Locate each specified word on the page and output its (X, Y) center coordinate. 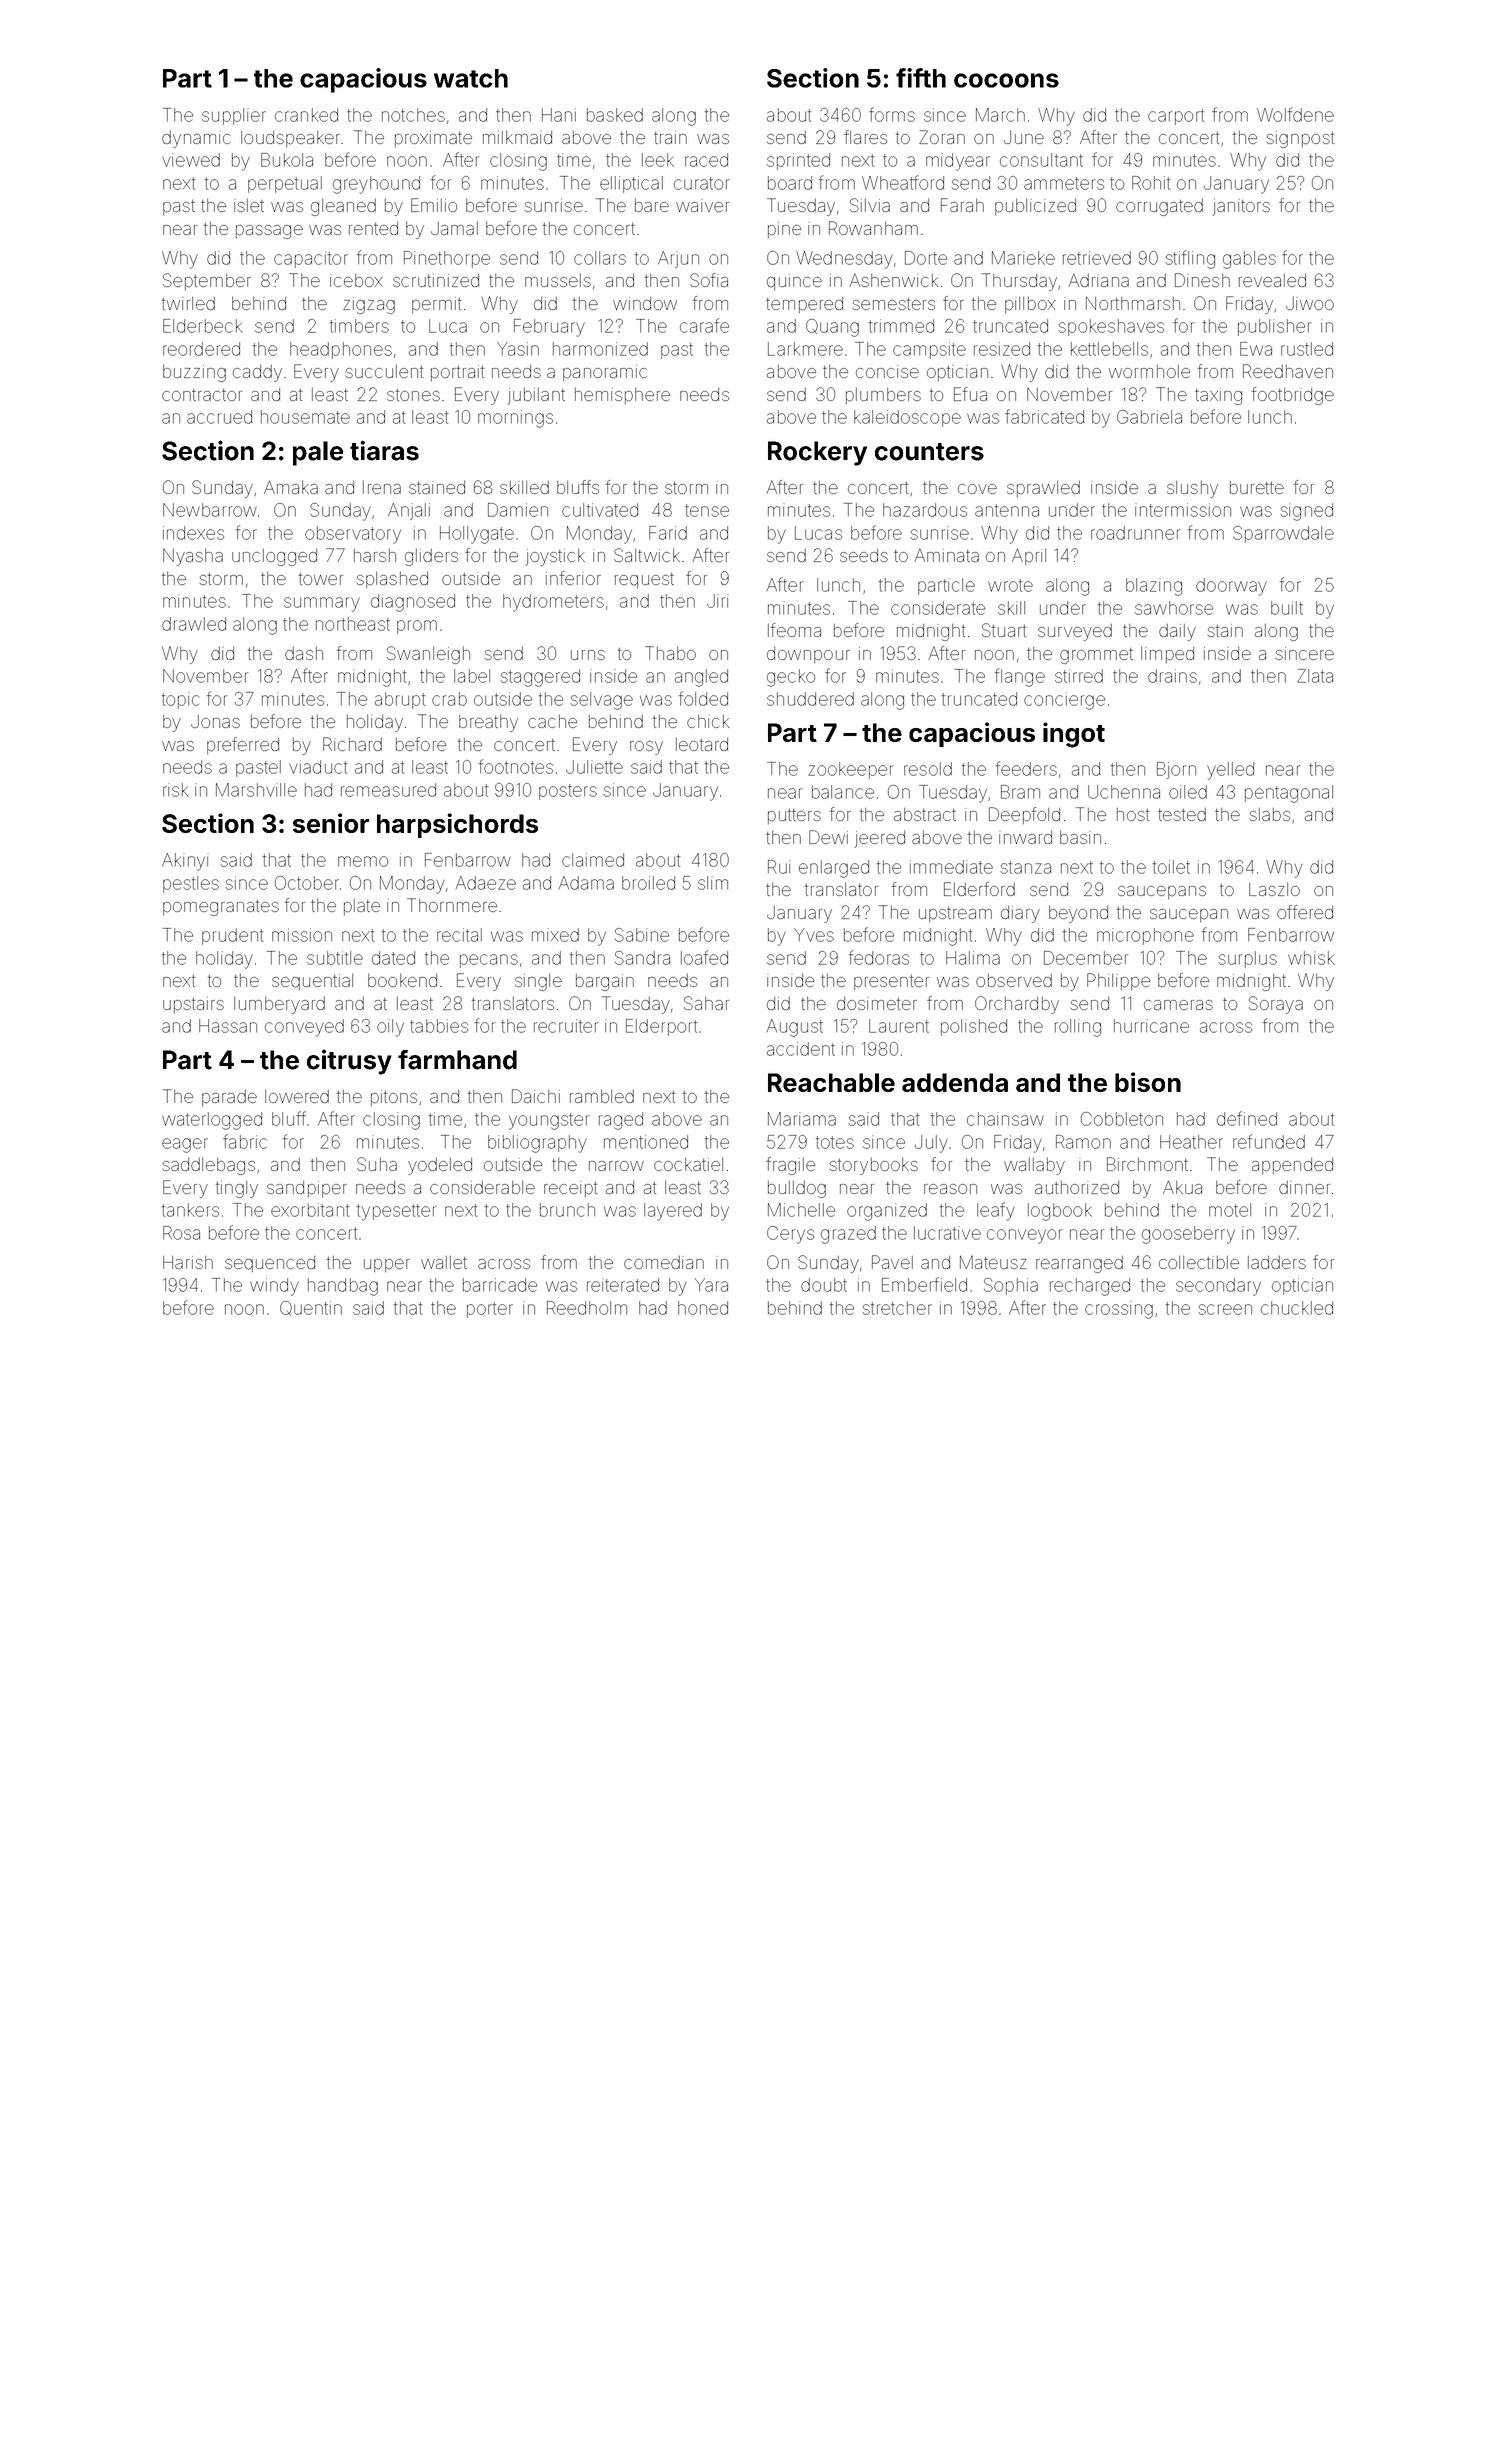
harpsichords (457, 825)
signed (1306, 512)
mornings (515, 419)
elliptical (631, 184)
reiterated (623, 1285)
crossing (1119, 1310)
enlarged (834, 869)
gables (1249, 260)
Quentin (311, 1308)
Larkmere (805, 349)
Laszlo (1274, 889)
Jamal (454, 228)
